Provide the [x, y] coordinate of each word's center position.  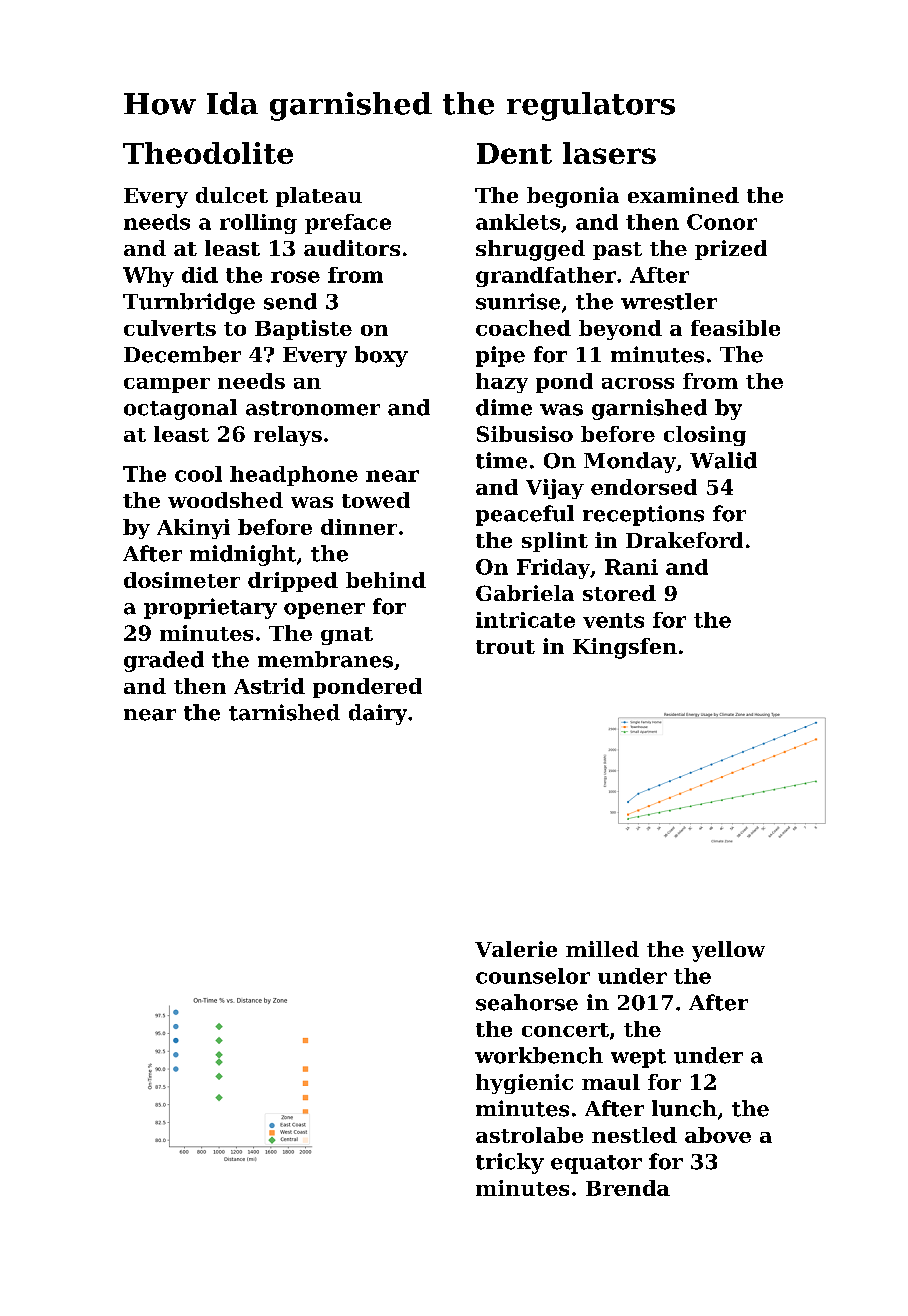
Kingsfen [625, 648]
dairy [378, 714]
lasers [609, 153]
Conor [722, 222]
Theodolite [208, 153]
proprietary [210, 608]
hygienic [524, 1084]
